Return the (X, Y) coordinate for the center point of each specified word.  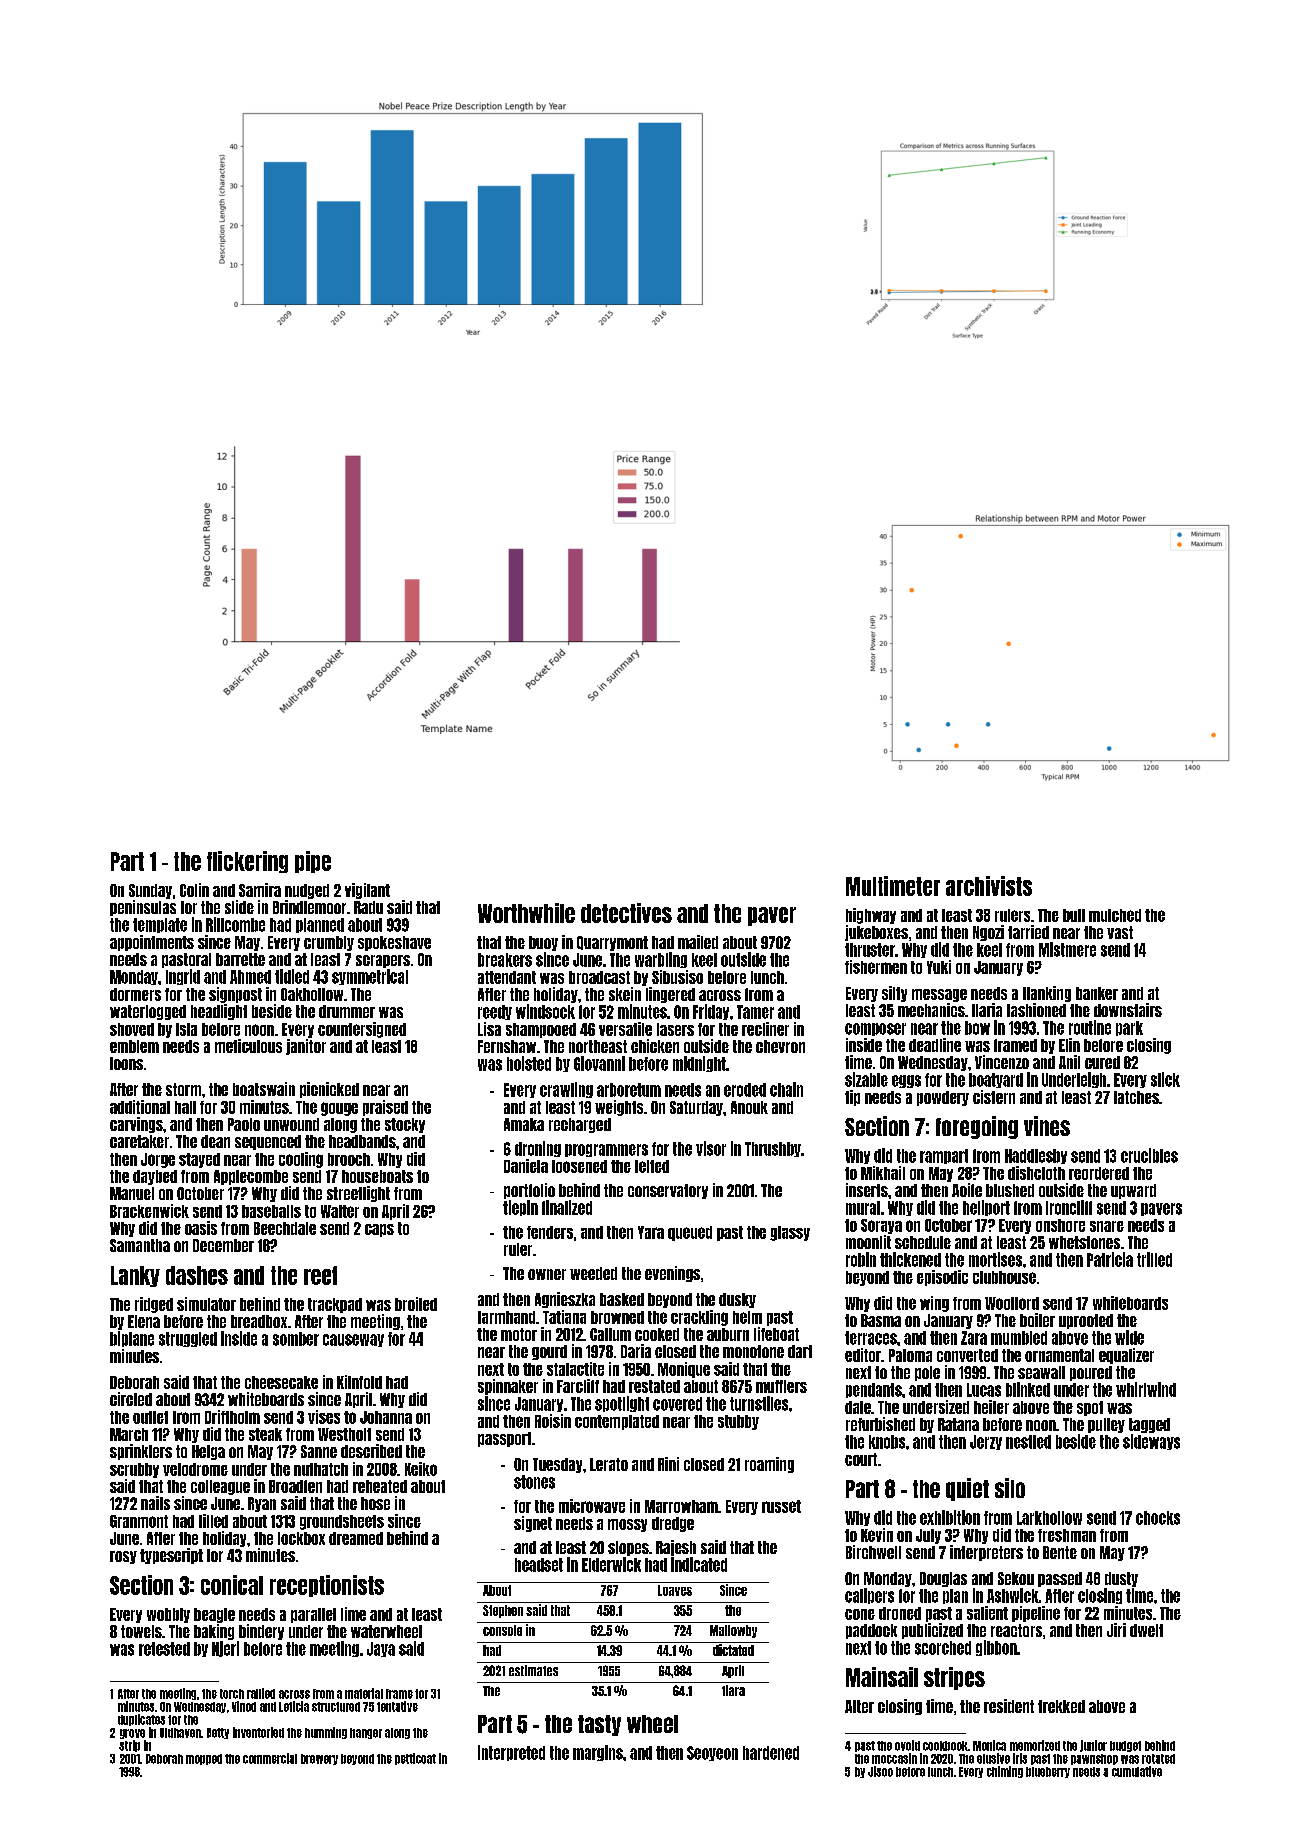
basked (622, 1299)
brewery (319, 1759)
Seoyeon (712, 1753)
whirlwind (1146, 1389)
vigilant (367, 891)
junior (1093, 1746)
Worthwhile (526, 913)
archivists (989, 886)
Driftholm (232, 1417)
